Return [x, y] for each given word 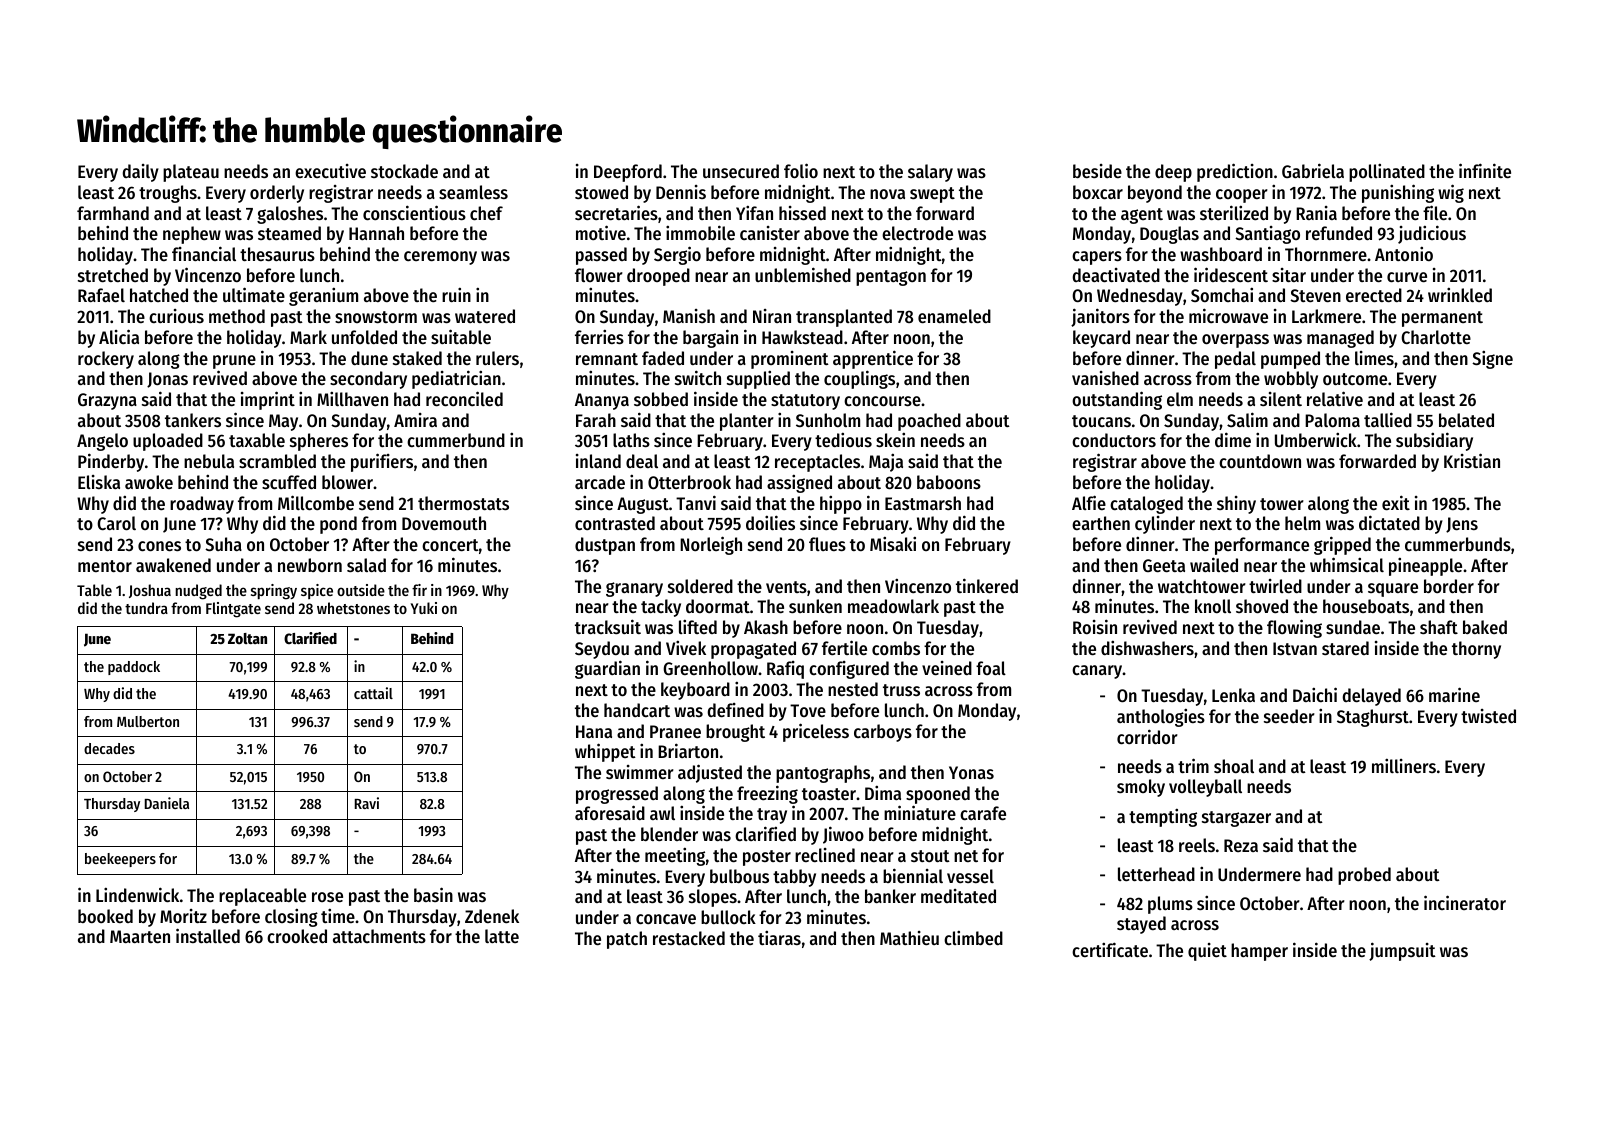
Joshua [150, 591]
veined [947, 668]
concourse [882, 401]
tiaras [779, 938]
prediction [1235, 172]
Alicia [119, 336]
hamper [1259, 952]
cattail [373, 693]
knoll [1213, 606]
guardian [607, 669]
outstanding [1117, 400]
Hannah [376, 233]
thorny [1476, 650]
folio [801, 170]
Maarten [140, 936]
